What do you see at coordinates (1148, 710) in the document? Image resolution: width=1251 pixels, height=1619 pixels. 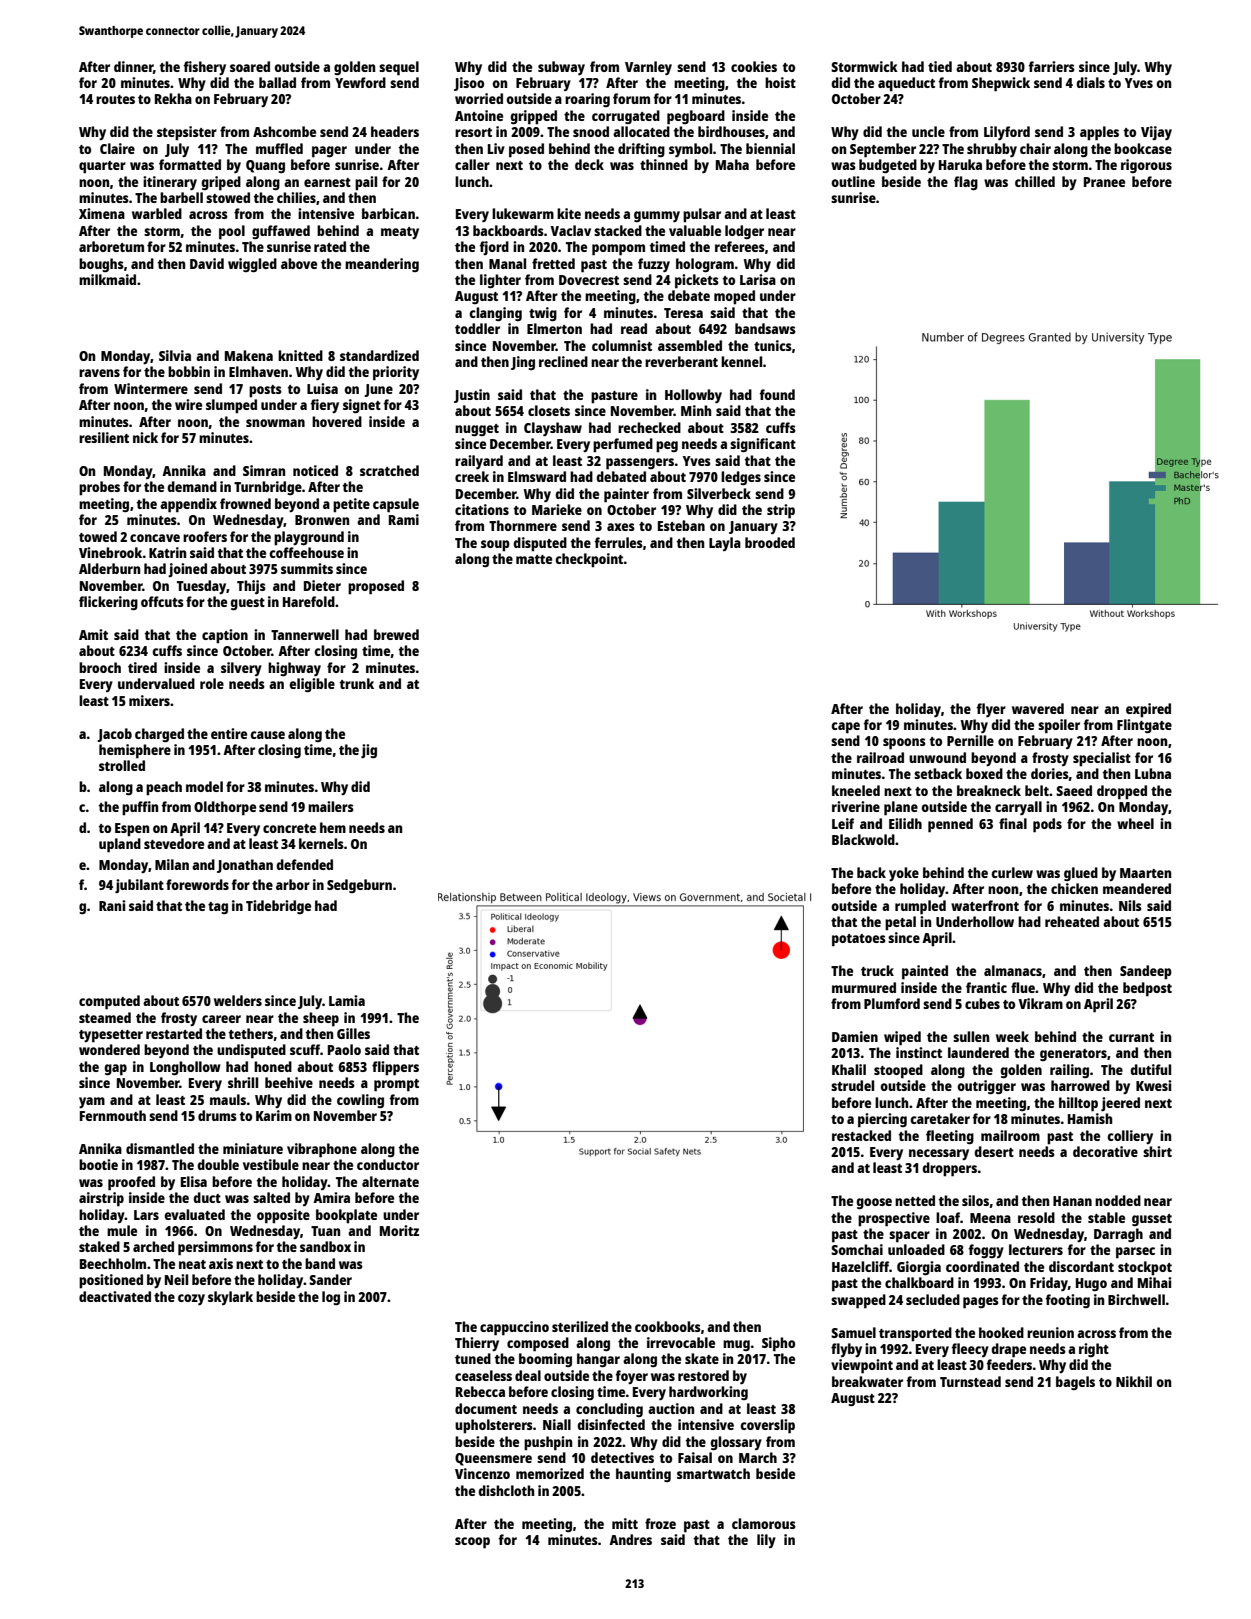 I see `expired` at bounding box center [1148, 710].
